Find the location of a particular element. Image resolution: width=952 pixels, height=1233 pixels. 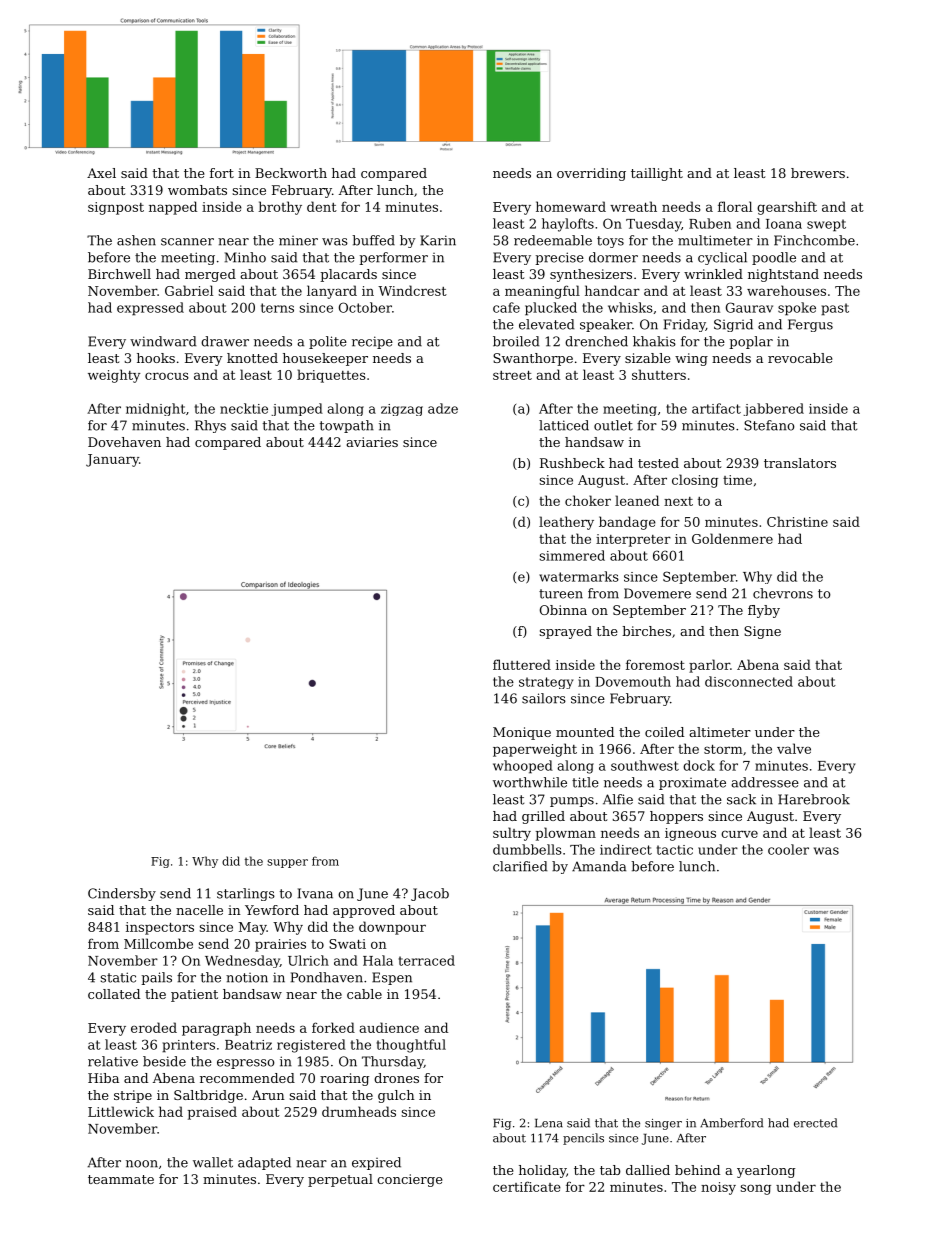

valve is located at coordinates (794, 748).
